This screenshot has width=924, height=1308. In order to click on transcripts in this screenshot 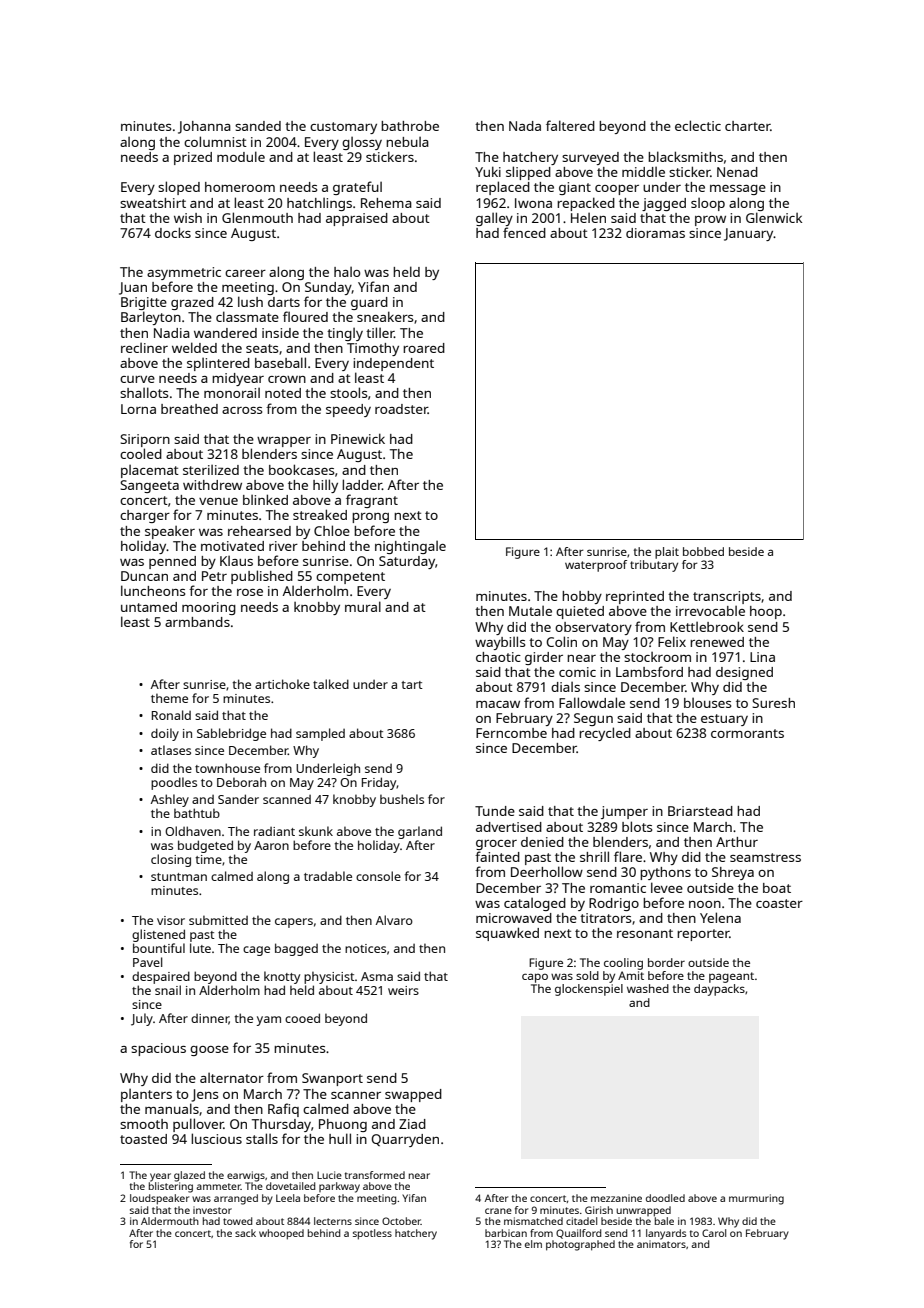, I will do `click(727, 597)`.
